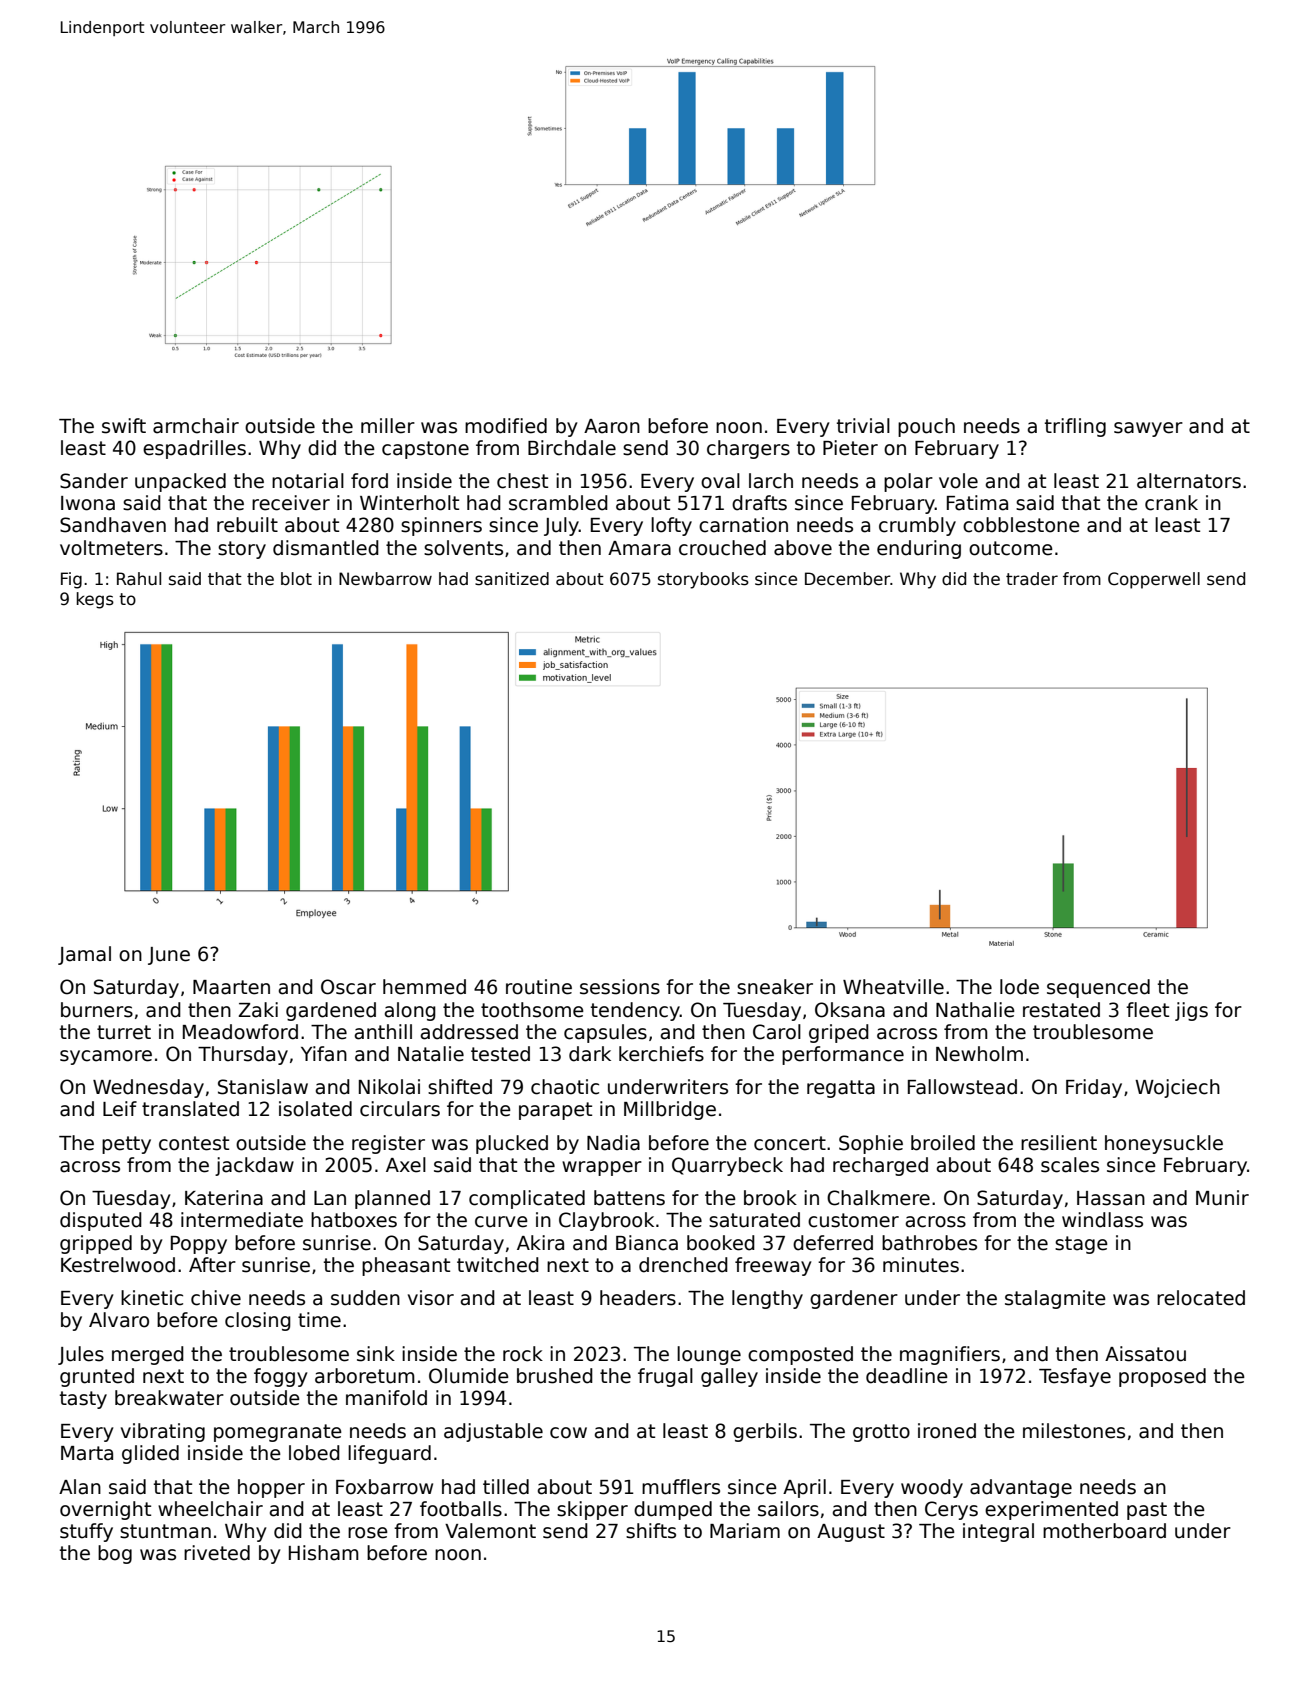 Image resolution: width=1312 pixels, height=1698 pixels. I want to click on Alvaro, so click(119, 1320).
